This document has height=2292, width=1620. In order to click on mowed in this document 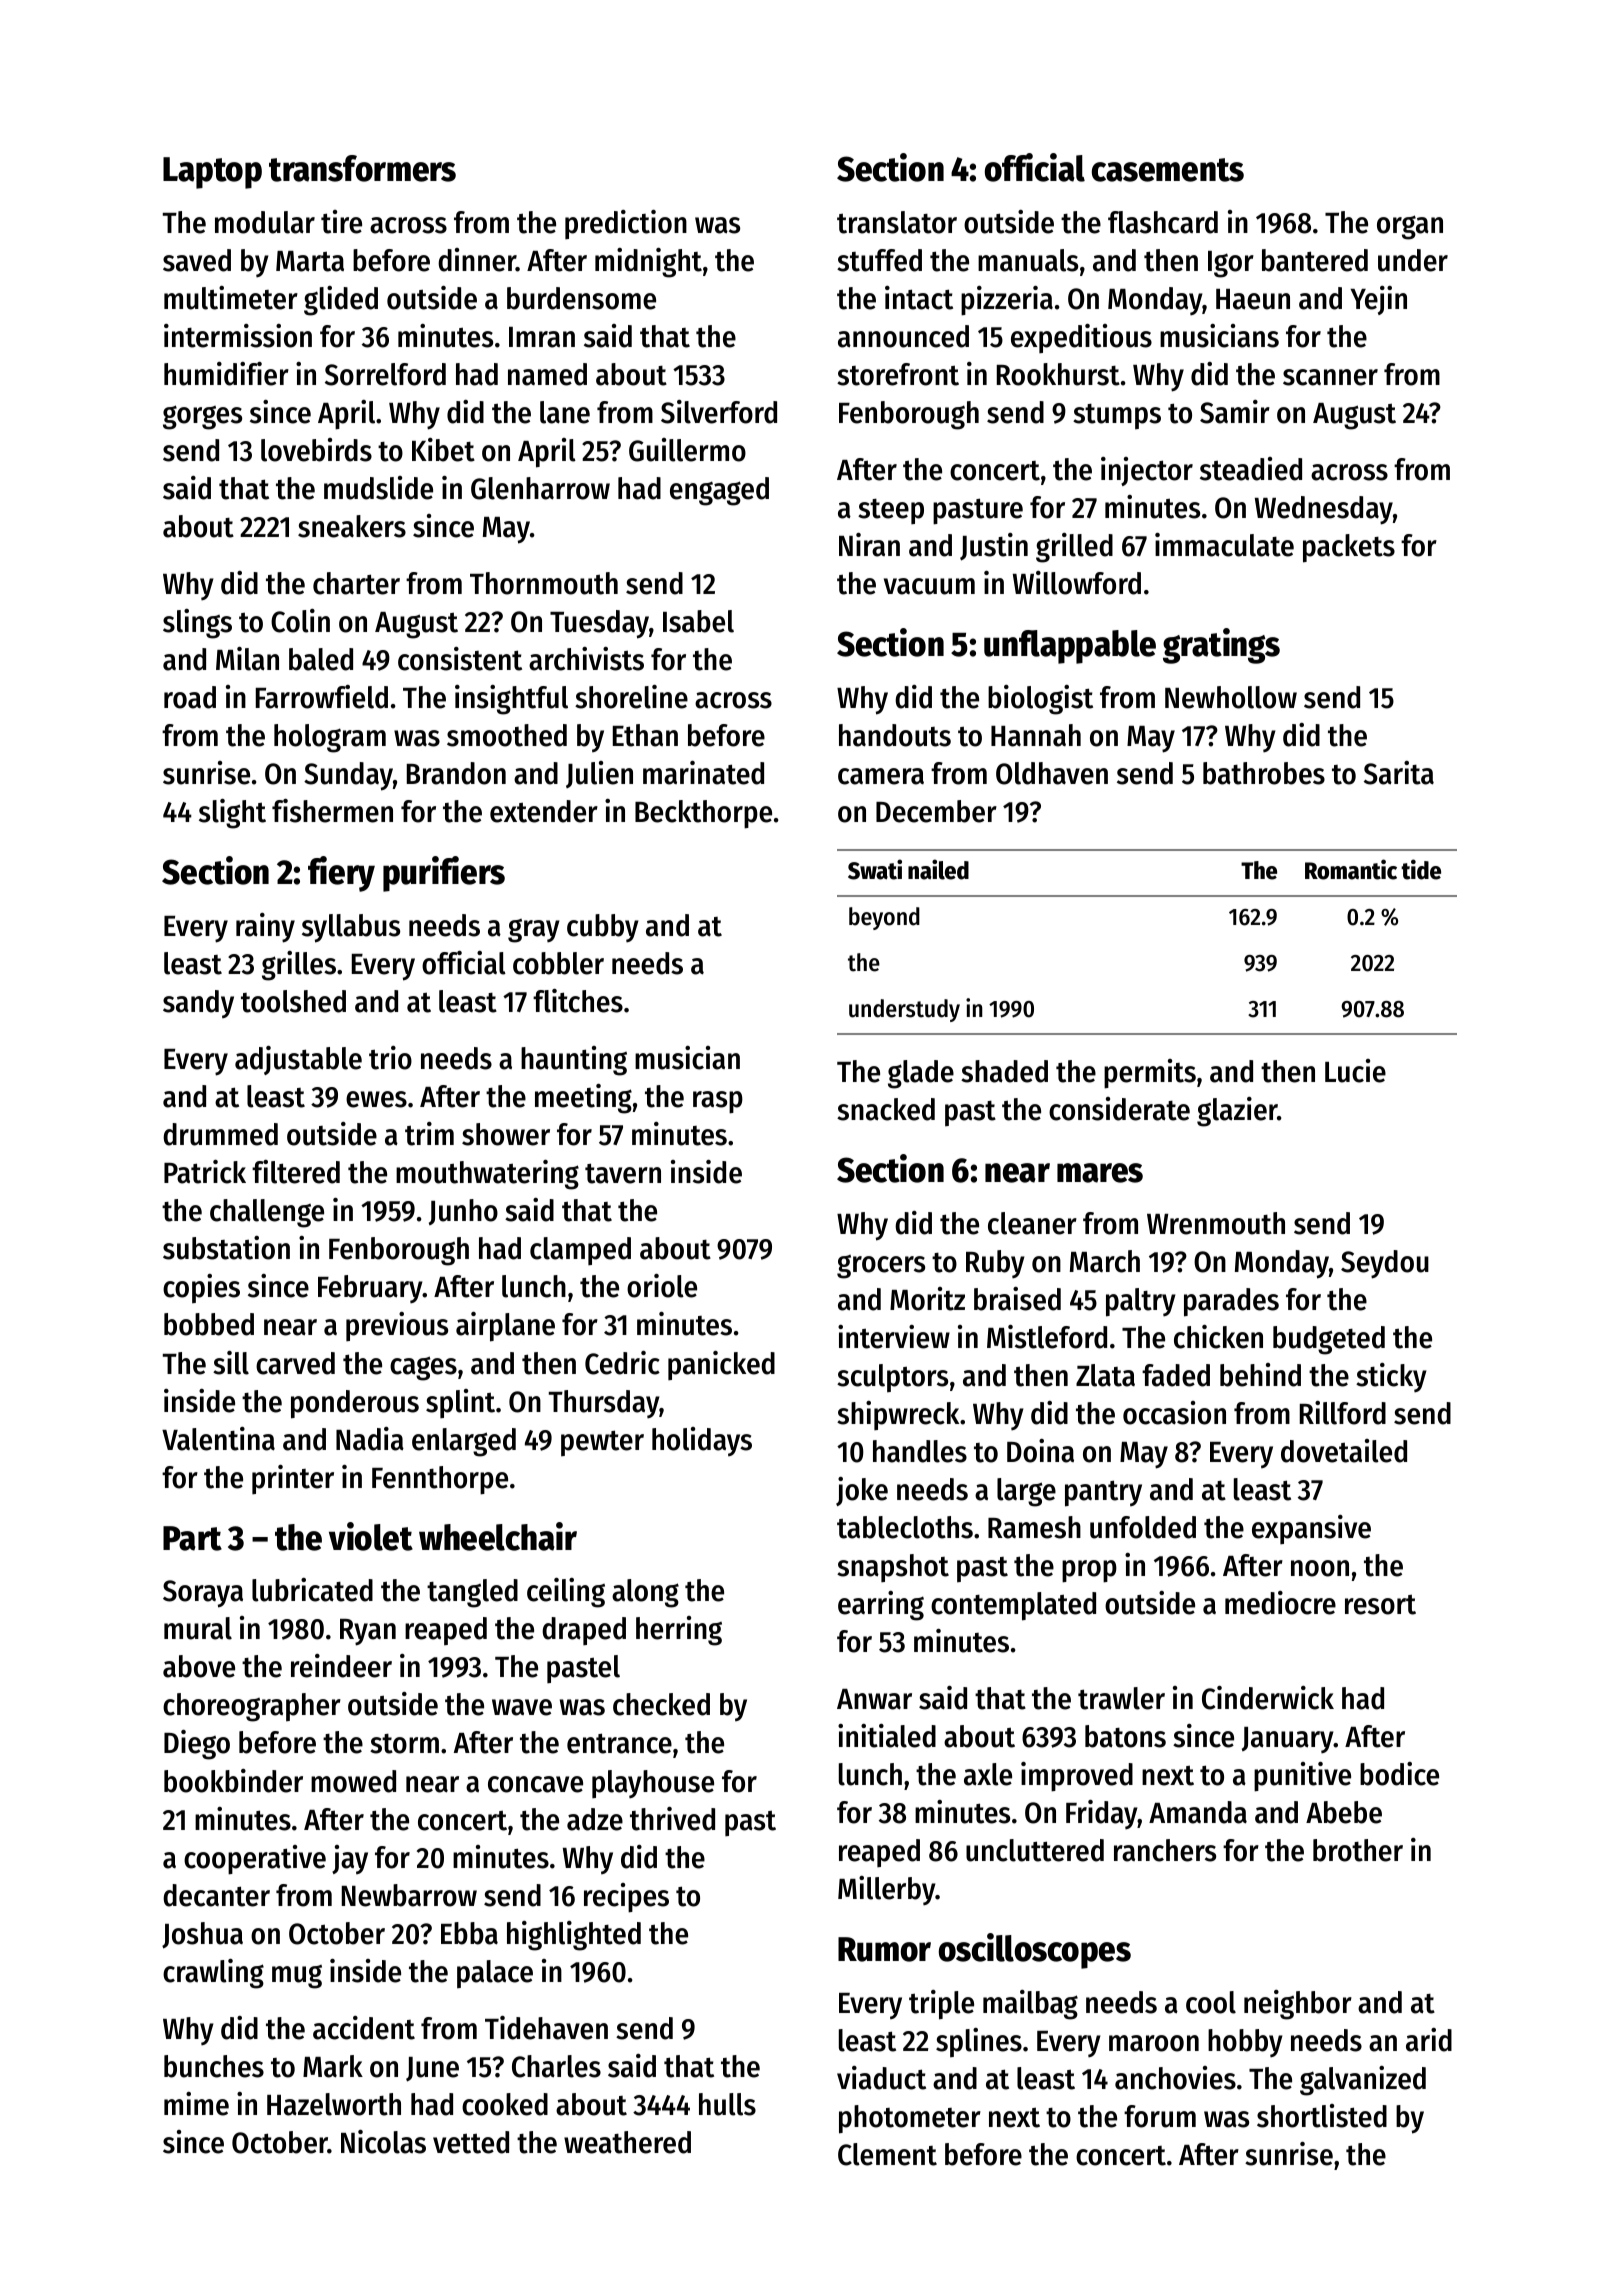, I will do `click(353, 1781)`.
